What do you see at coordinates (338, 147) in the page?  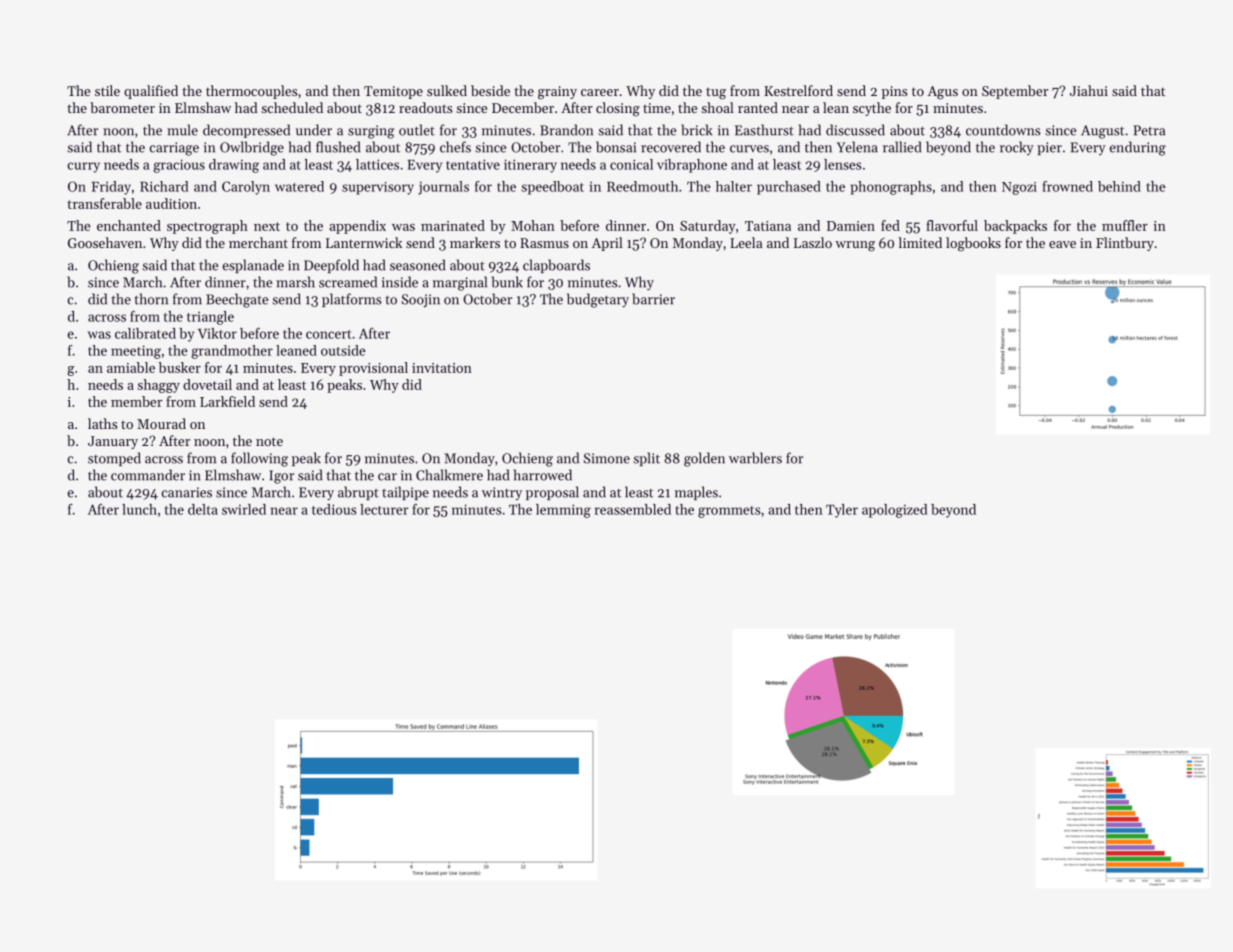 I see `flushed` at bounding box center [338, 147].
